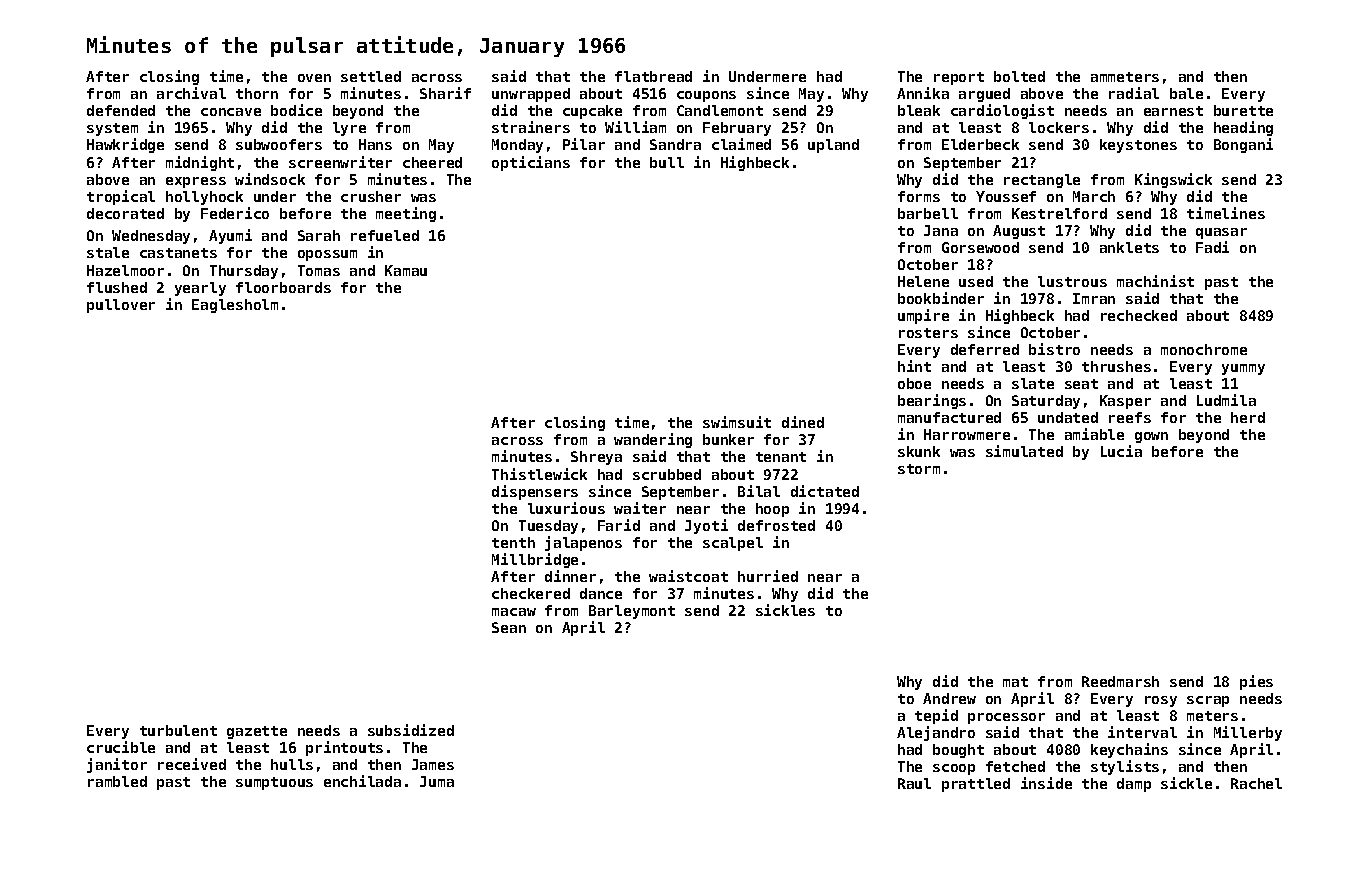 This image has width=1372, height=887. I want to click on herd, so click(1248, 417).
